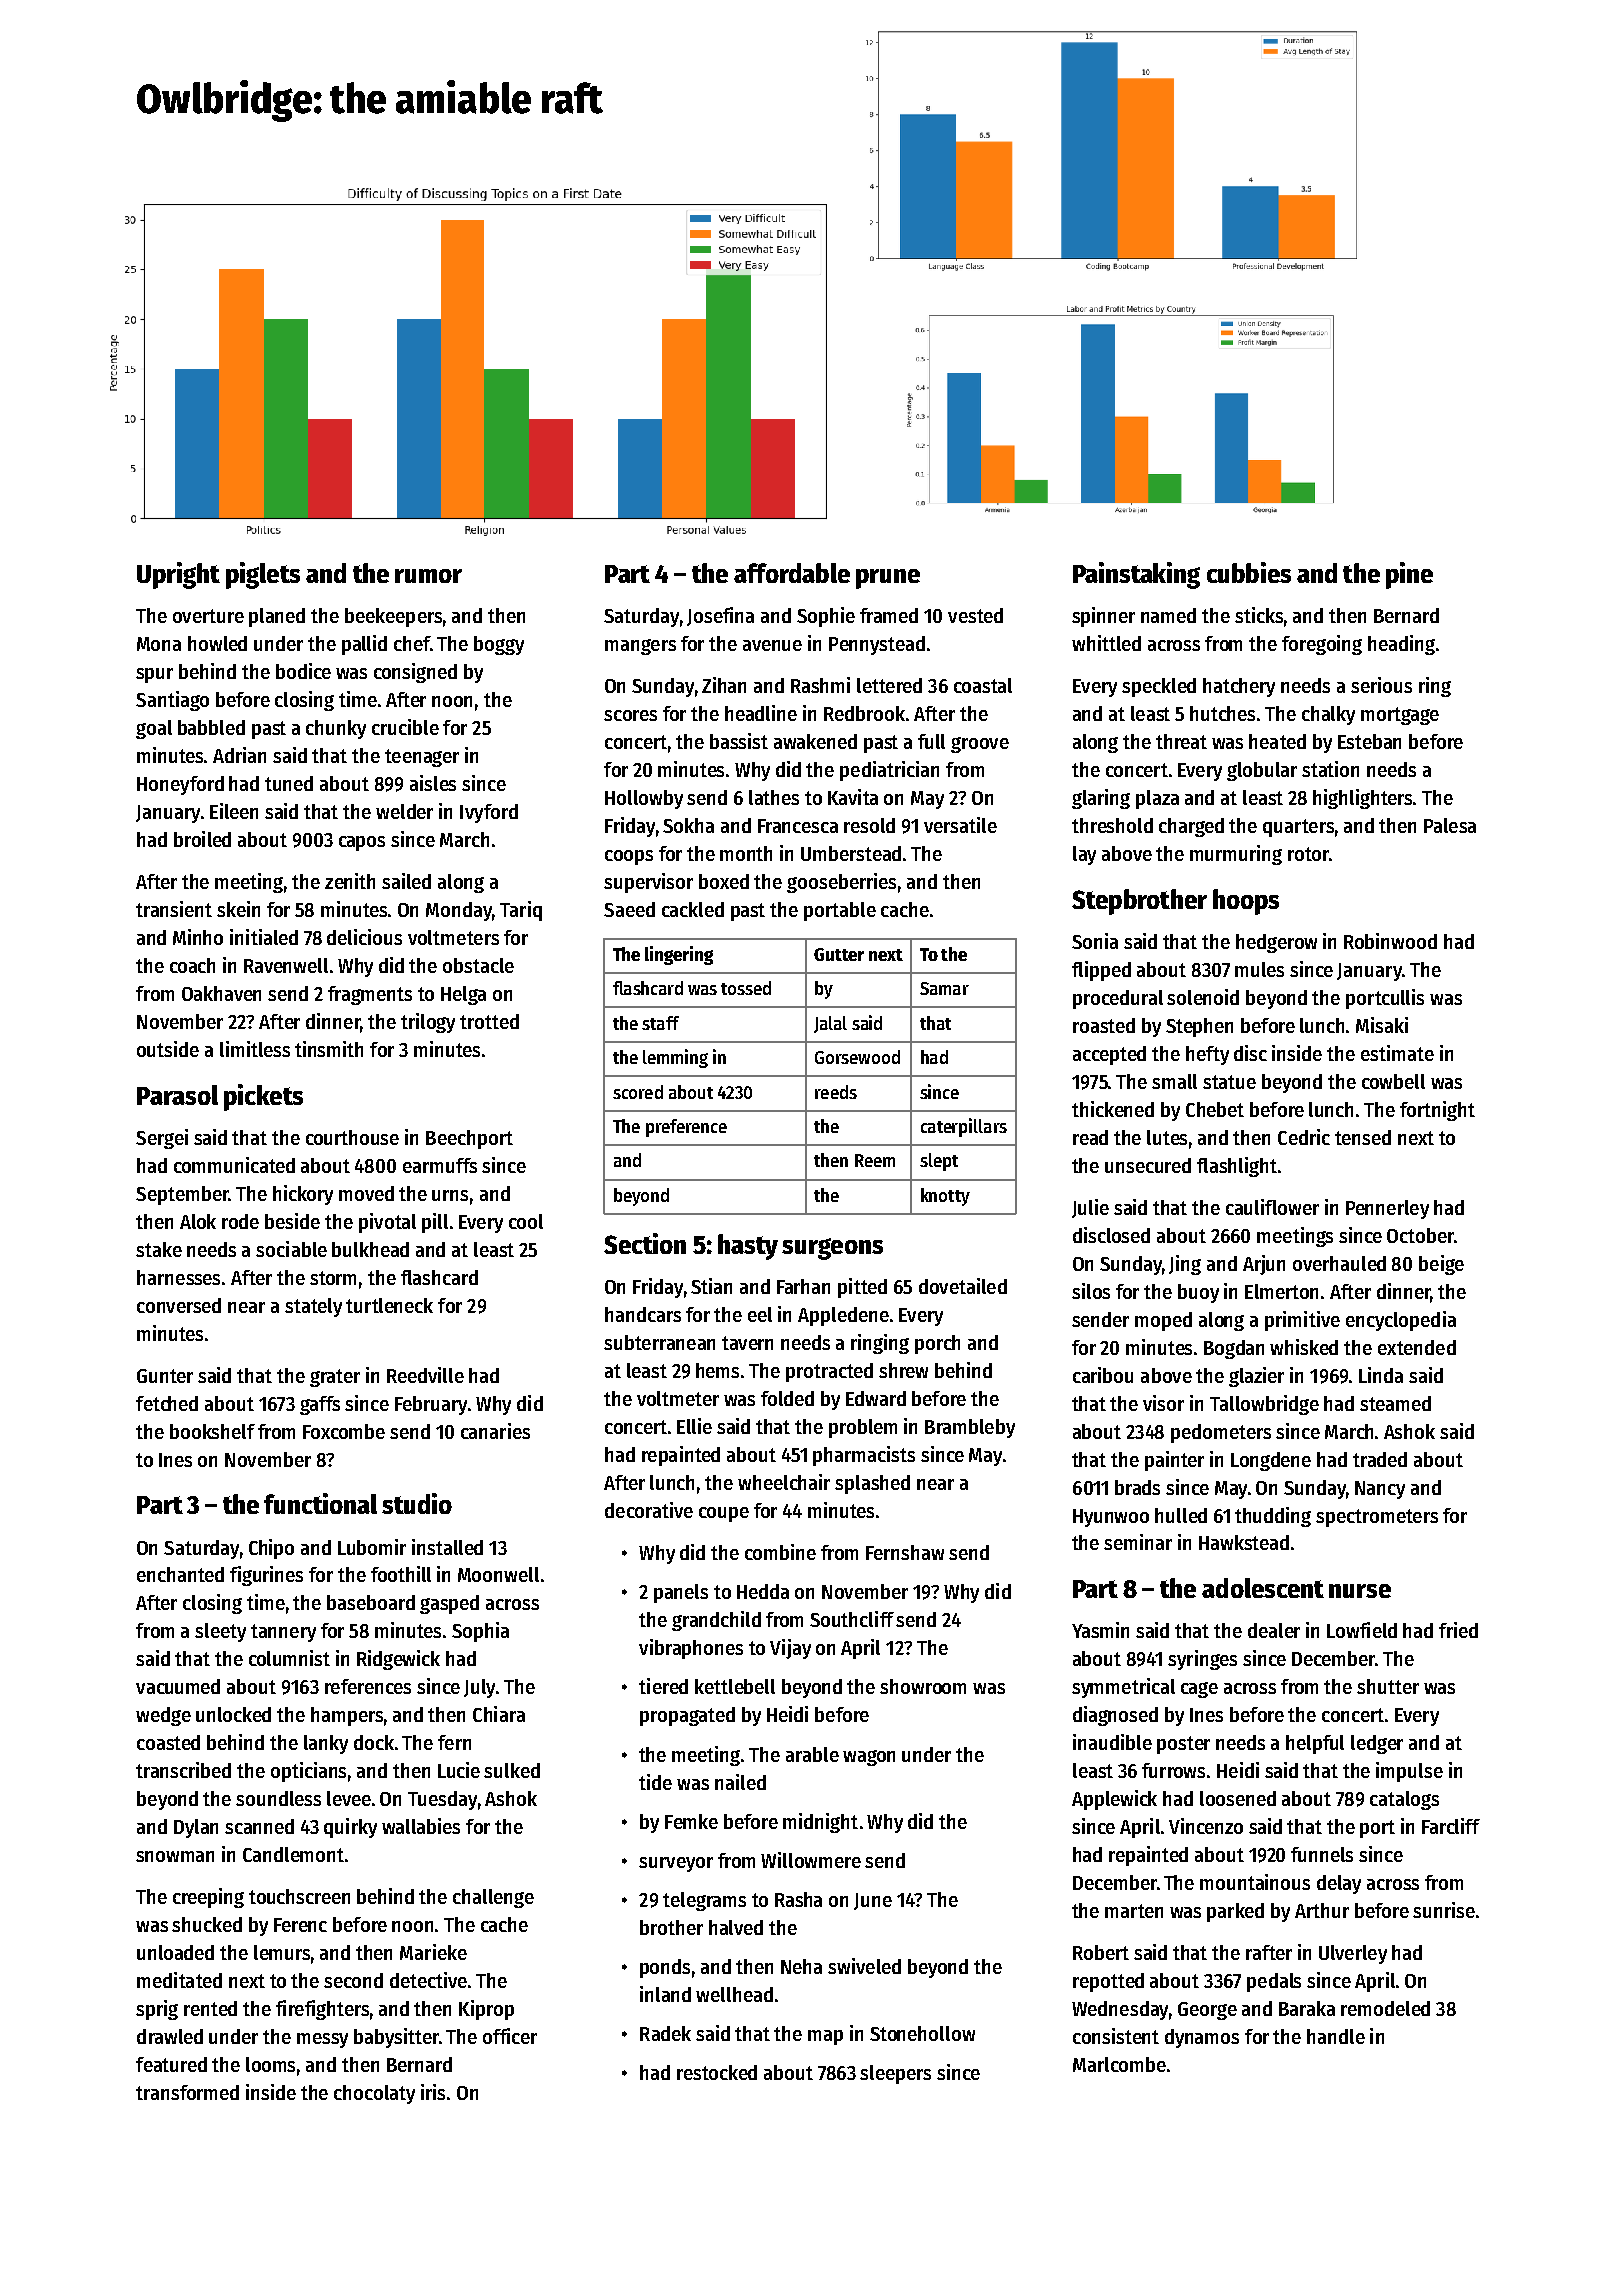 Image resolution: width=1620 pixels, height=2292 pixels. Describe the element at coordinates (931, 741) in the document. I see `full` at that location.
